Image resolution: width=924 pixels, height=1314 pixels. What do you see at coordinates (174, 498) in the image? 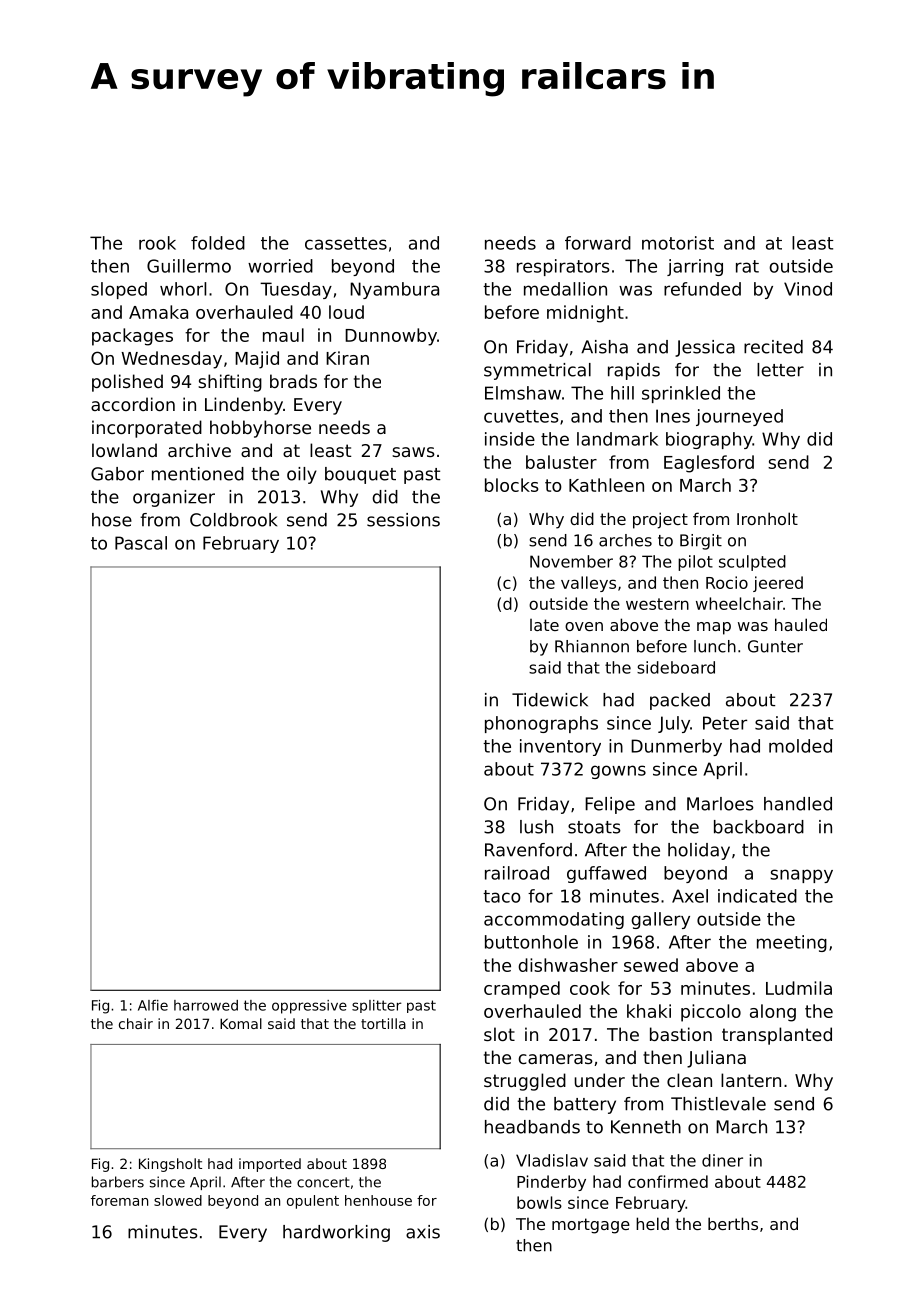
I see `organizer` at bounding box center [174, 498].
